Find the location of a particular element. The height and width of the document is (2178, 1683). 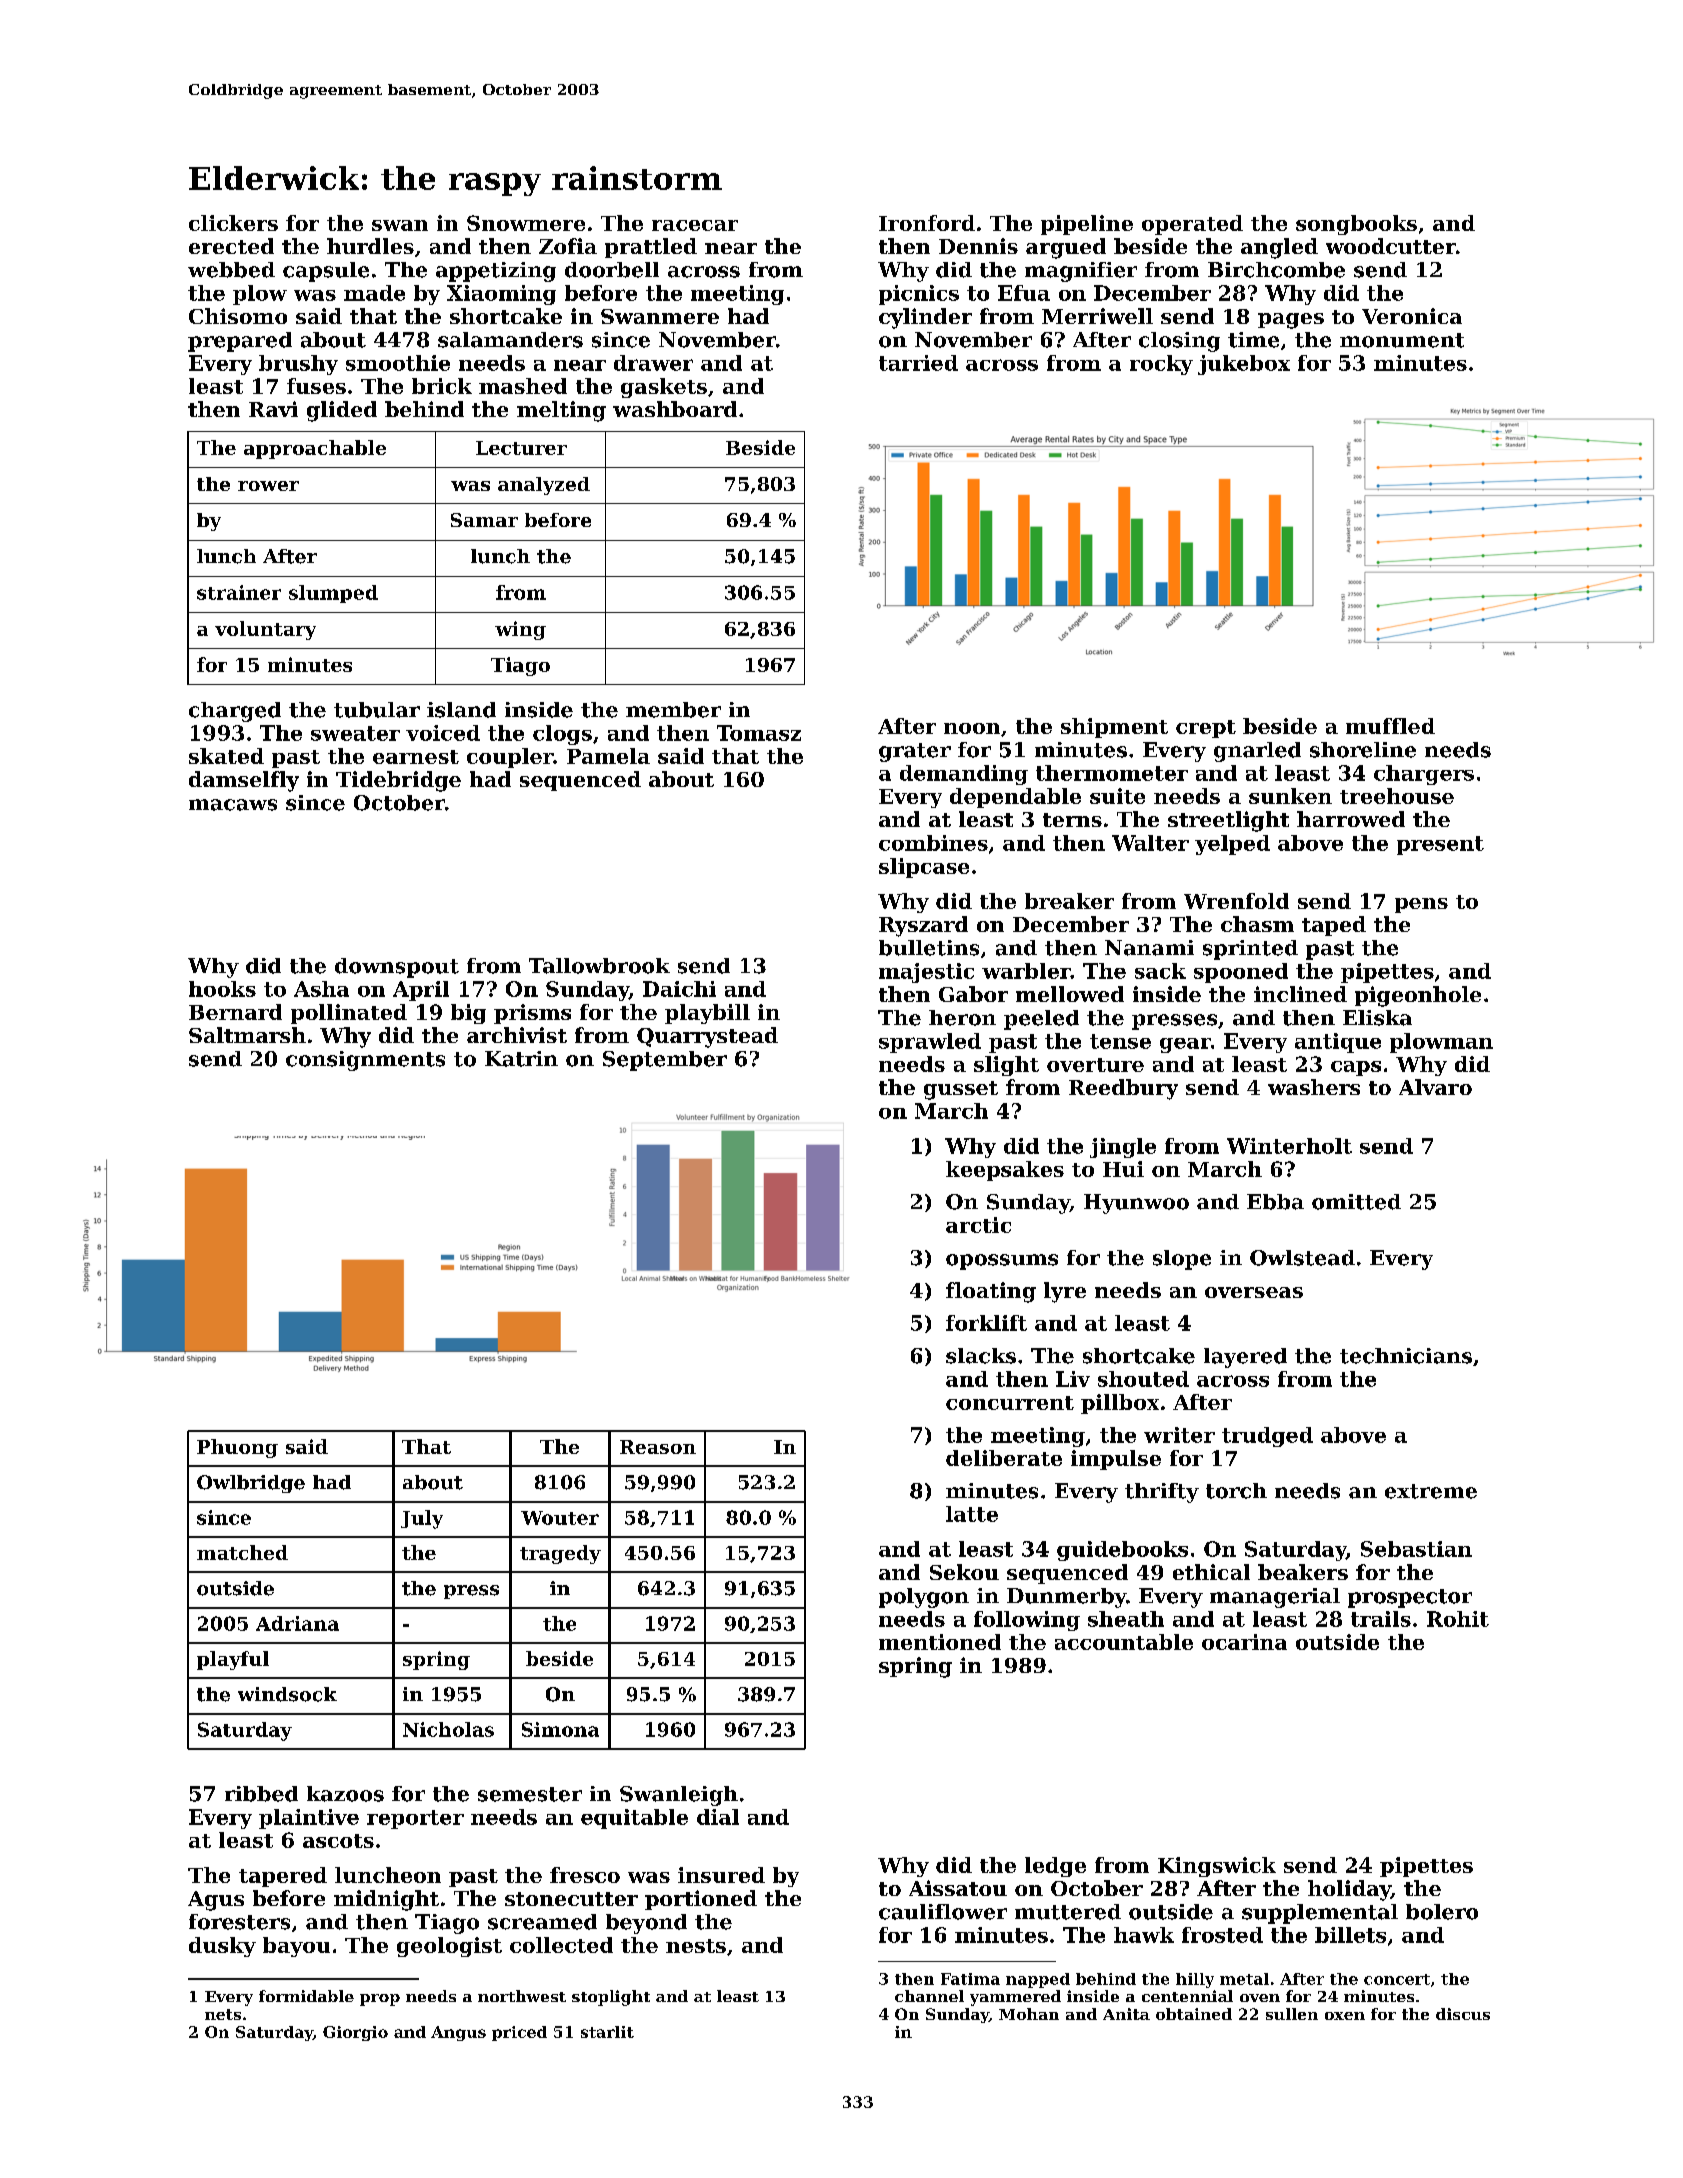

Ironford is located at coordinates (927, 223).
